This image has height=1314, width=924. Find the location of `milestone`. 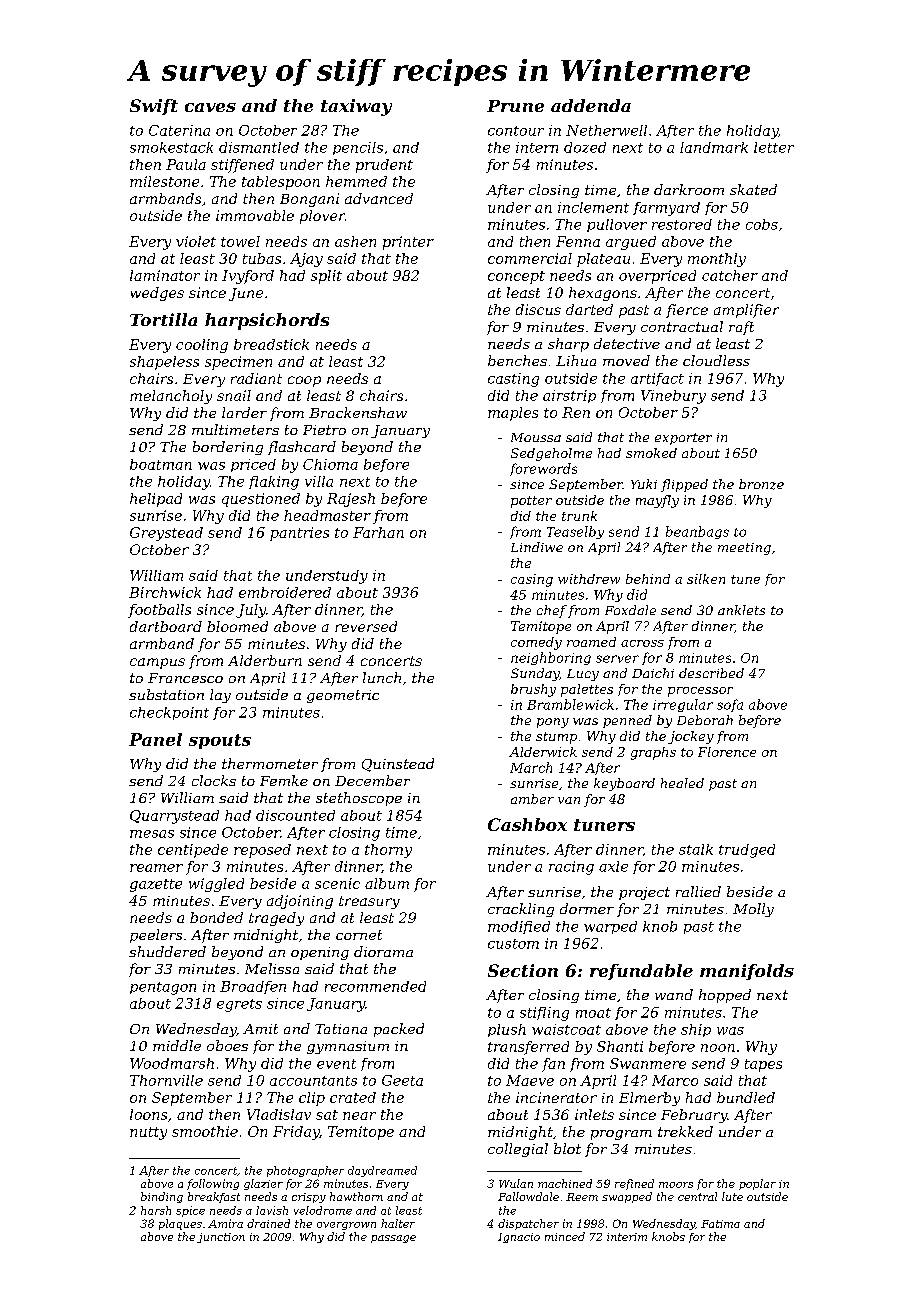

milestone is located at coordinates (164, 181).
